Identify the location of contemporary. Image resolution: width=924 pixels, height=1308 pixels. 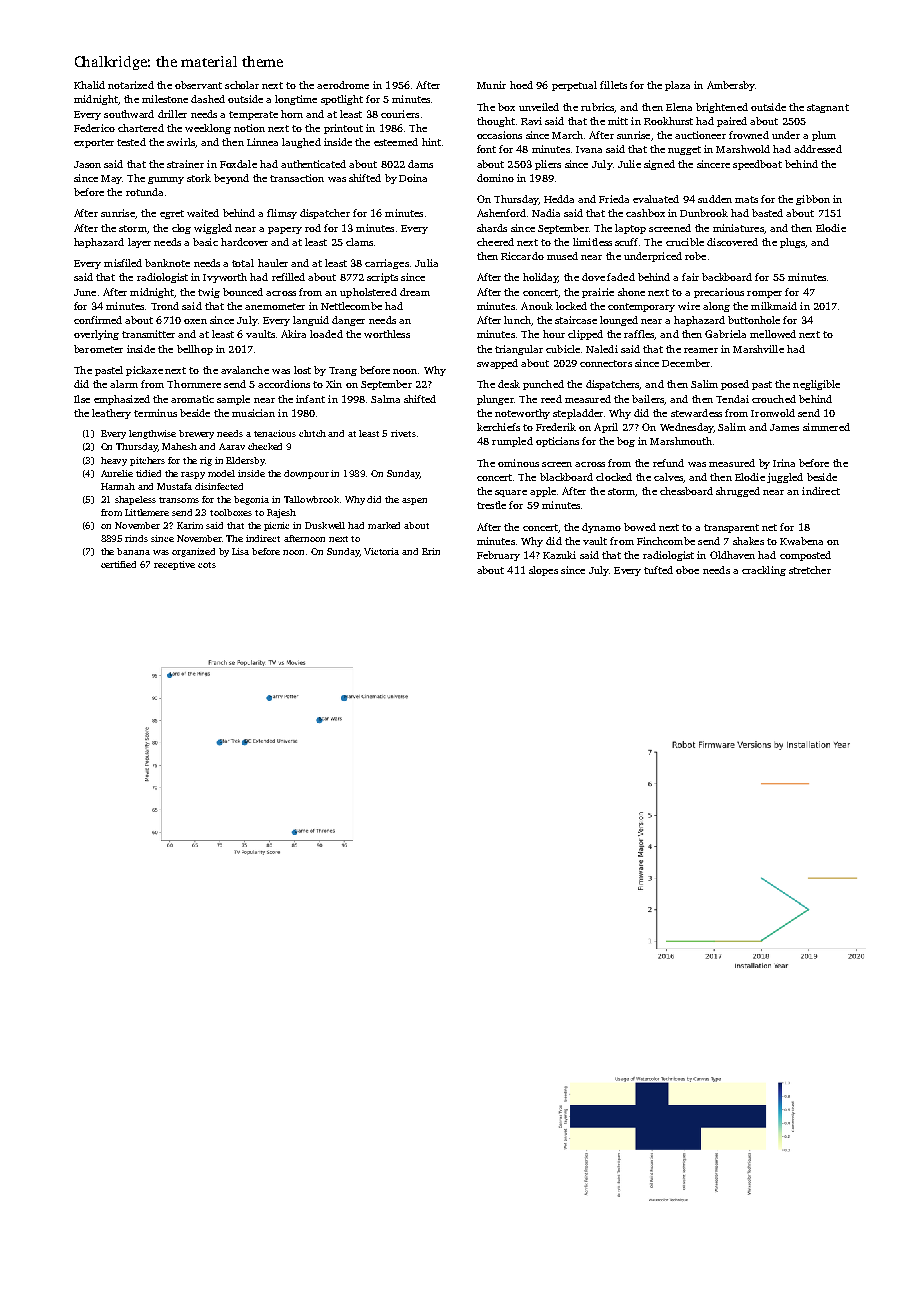
(641, 307).
